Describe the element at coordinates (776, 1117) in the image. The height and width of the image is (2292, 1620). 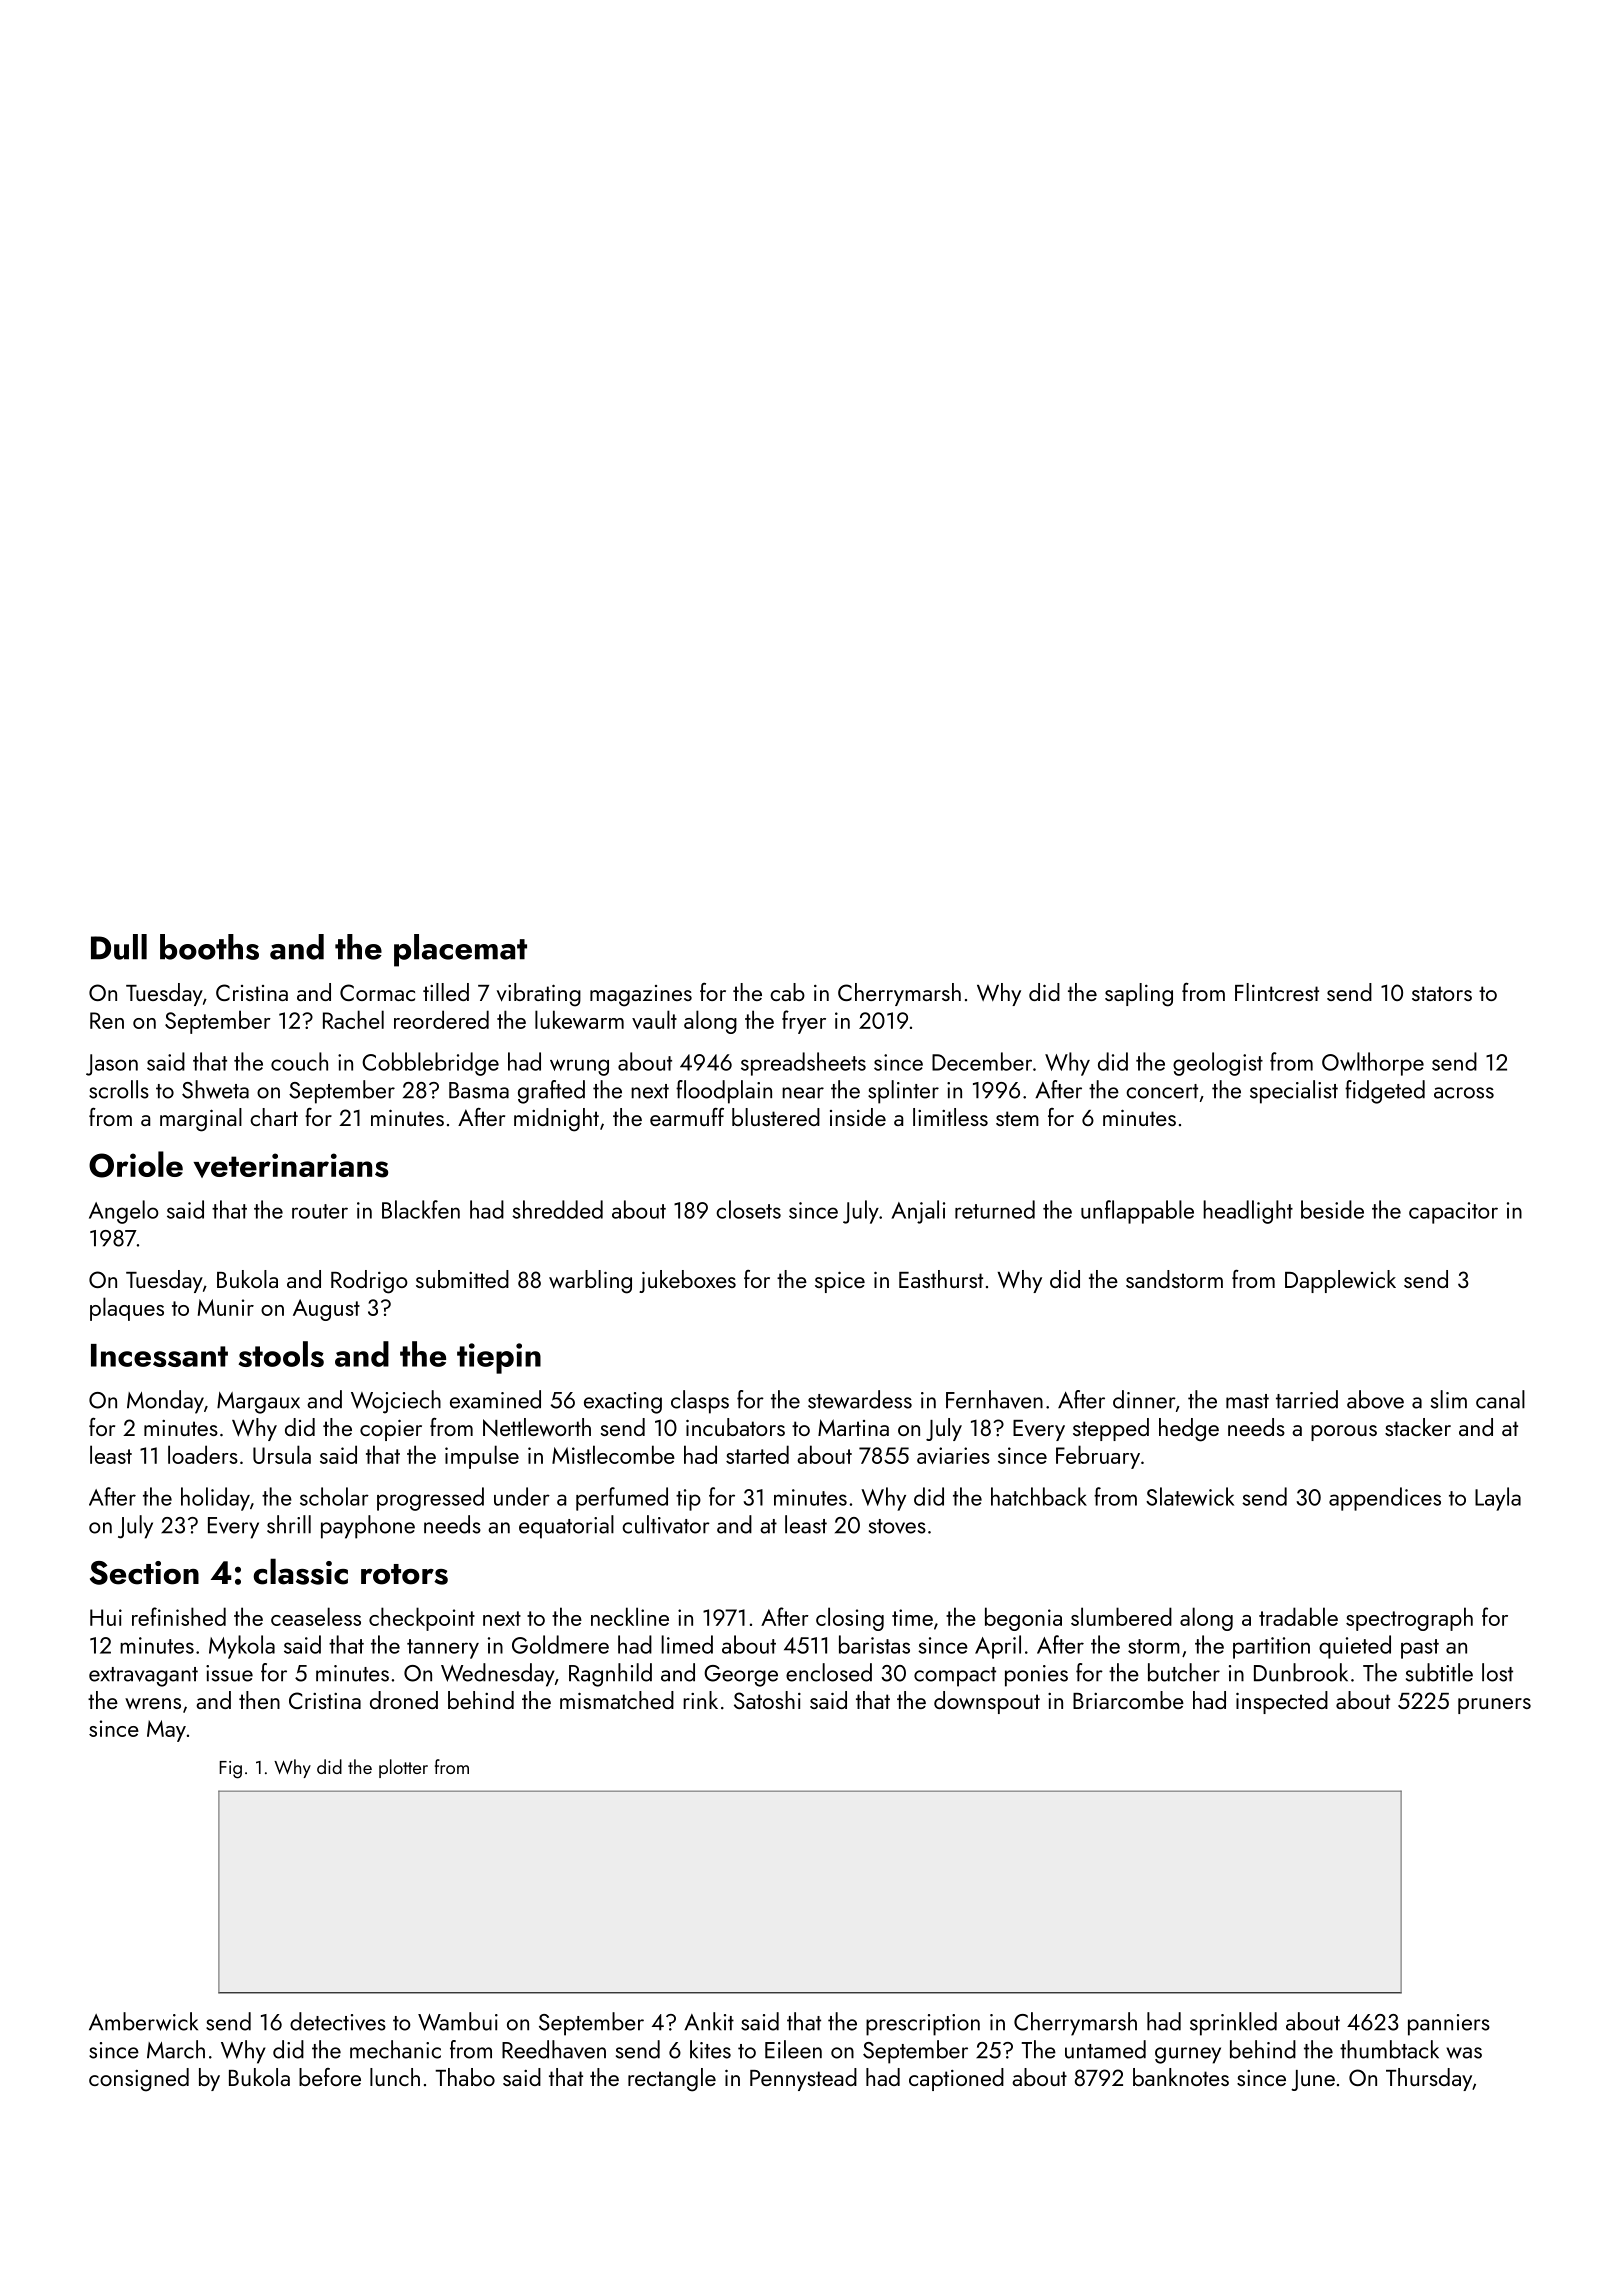
I see `blustered` at that location.
